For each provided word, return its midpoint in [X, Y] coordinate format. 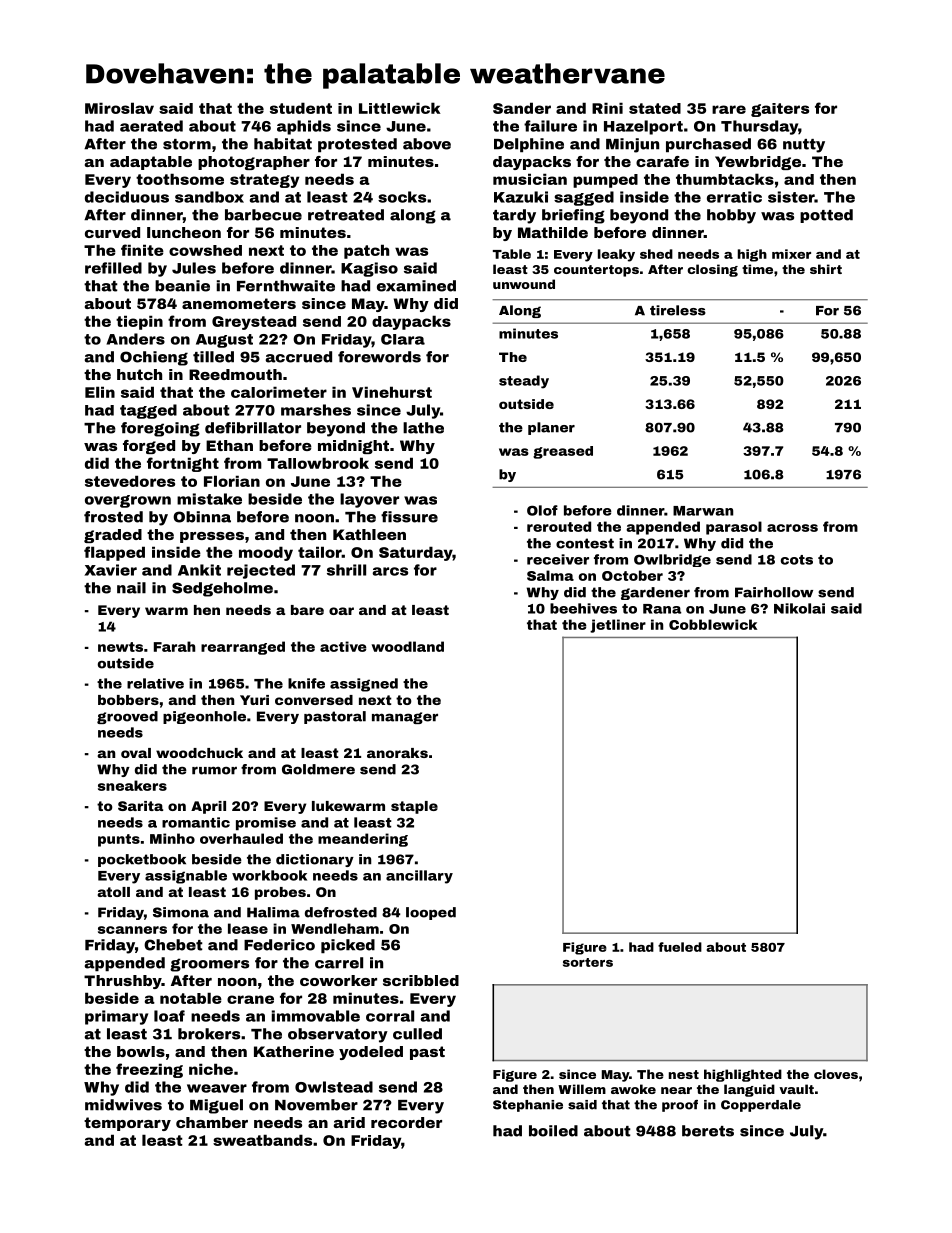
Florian [232, 481]
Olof [542, 510]
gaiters [780, 110]
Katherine [294, 1051]
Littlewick [400, 108]
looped [431, 913]
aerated [151, 126]
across [792, 528]
